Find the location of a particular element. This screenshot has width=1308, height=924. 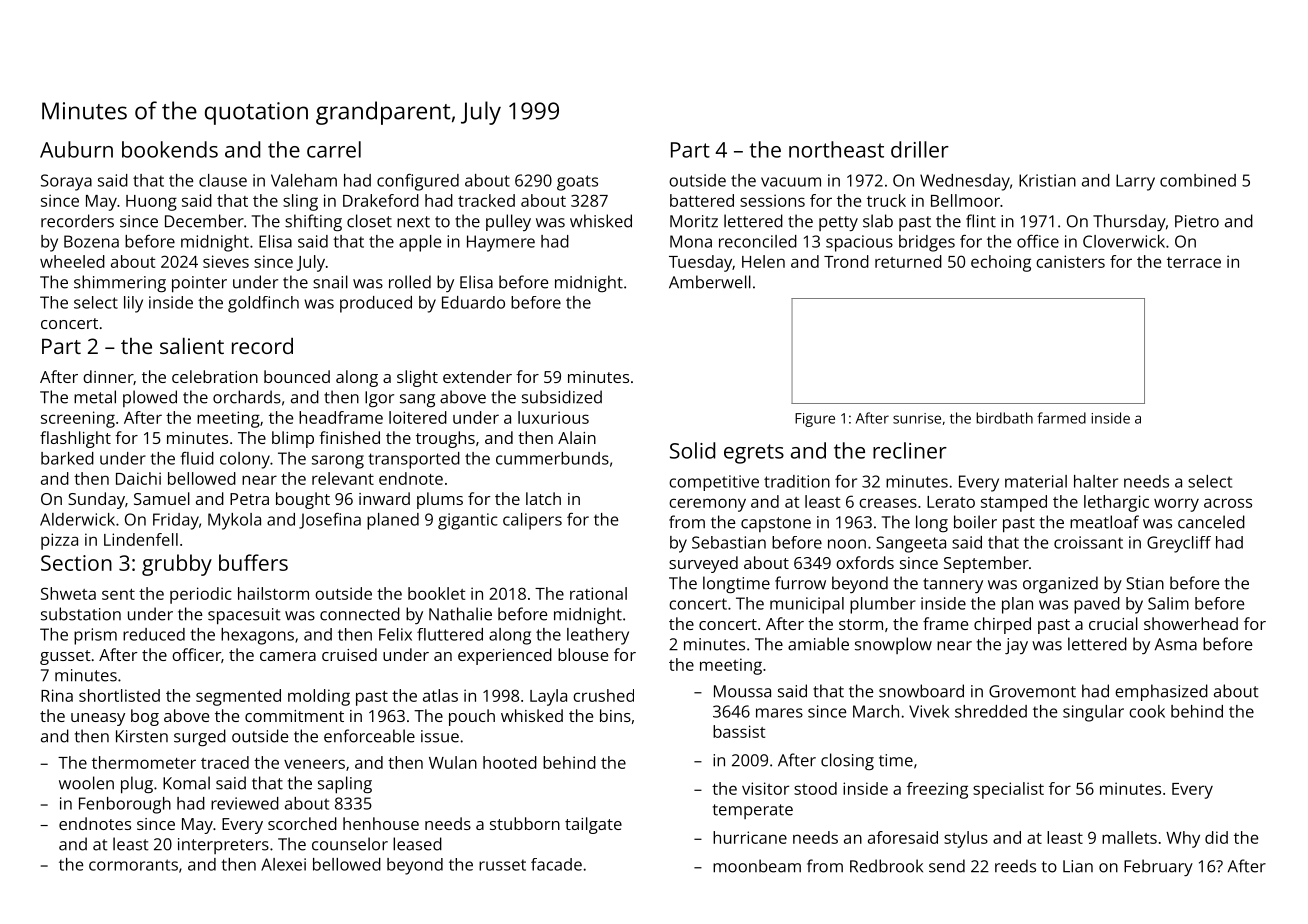

Bozena is located at coordinates (91, 241).
